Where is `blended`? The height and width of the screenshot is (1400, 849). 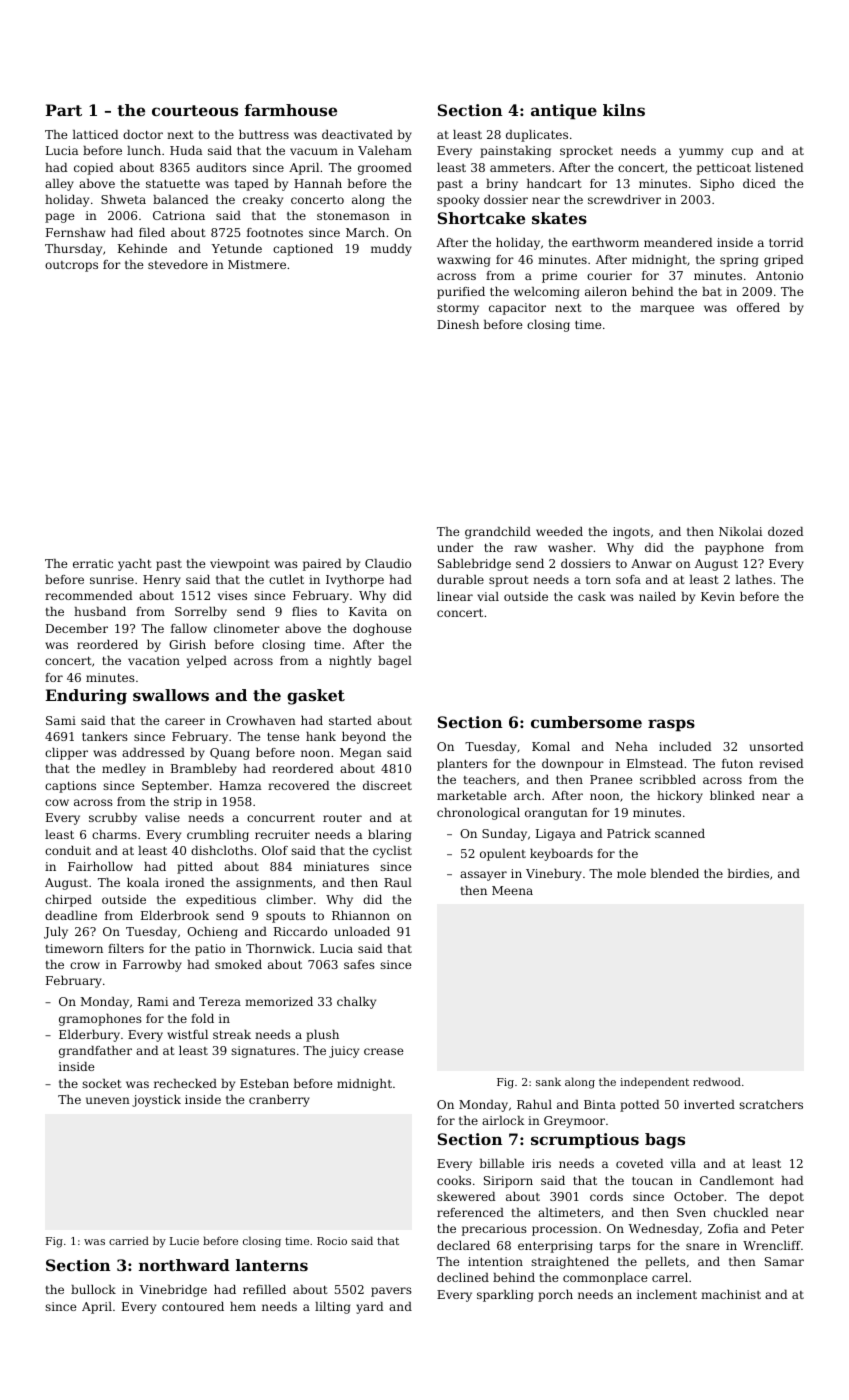 blended is located at coordinates (674, 873).
